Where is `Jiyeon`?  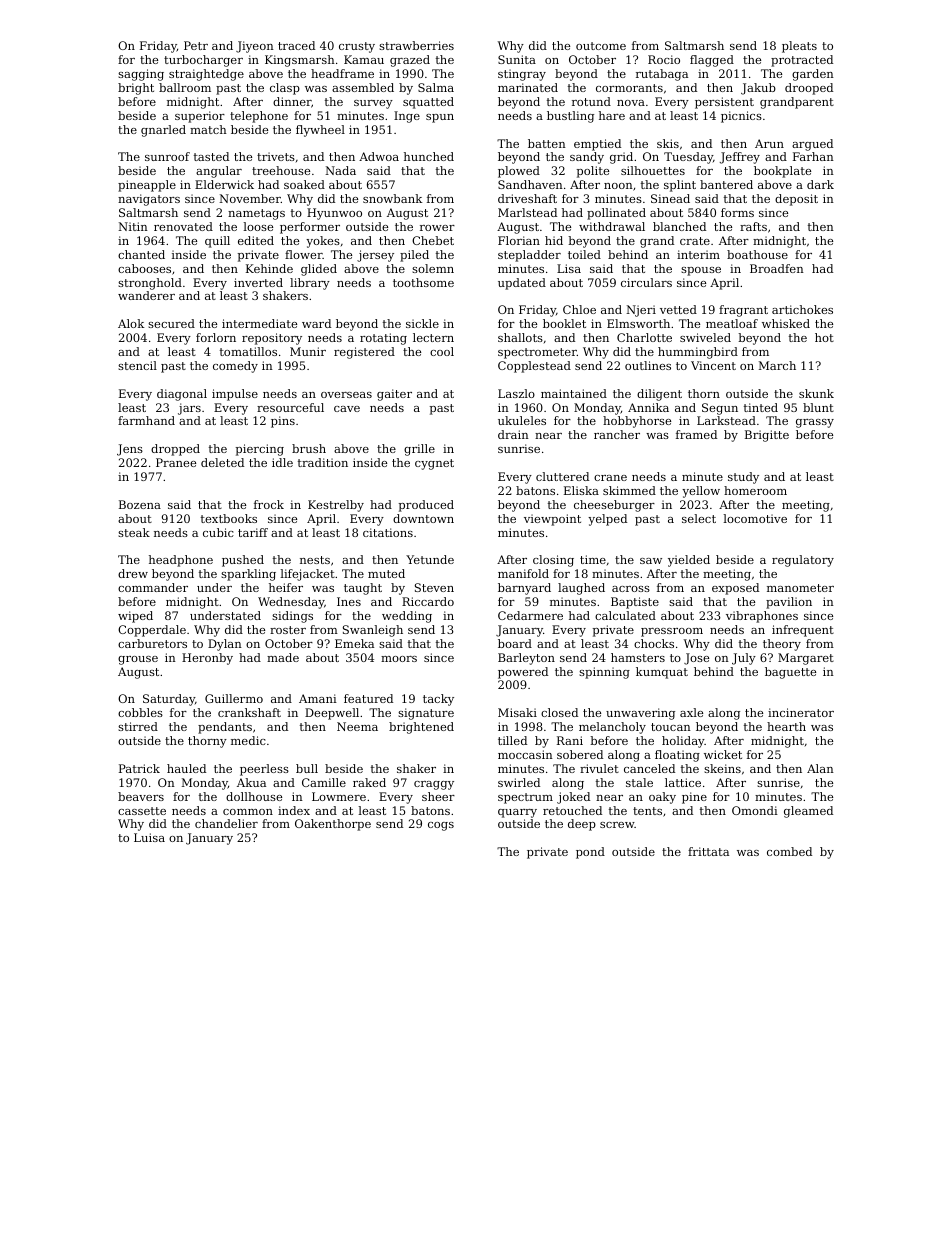 Jiyeon is located at coordinates (255, 47).
